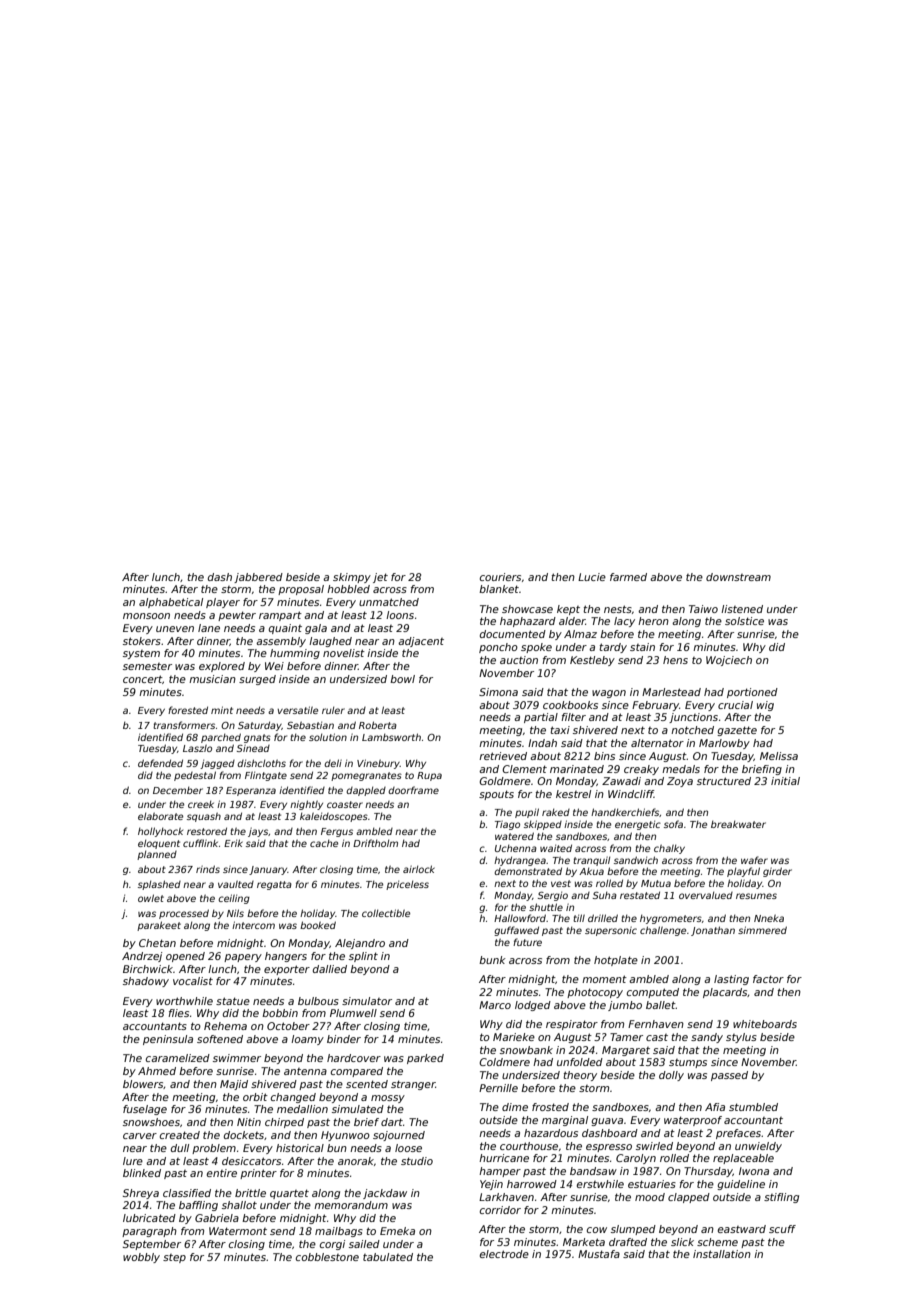 The image size is (924, 1308). What do you see at coordinates (520, 861) in the screenshot?
I see `hydrangea` at bounding box center [520, 861].
